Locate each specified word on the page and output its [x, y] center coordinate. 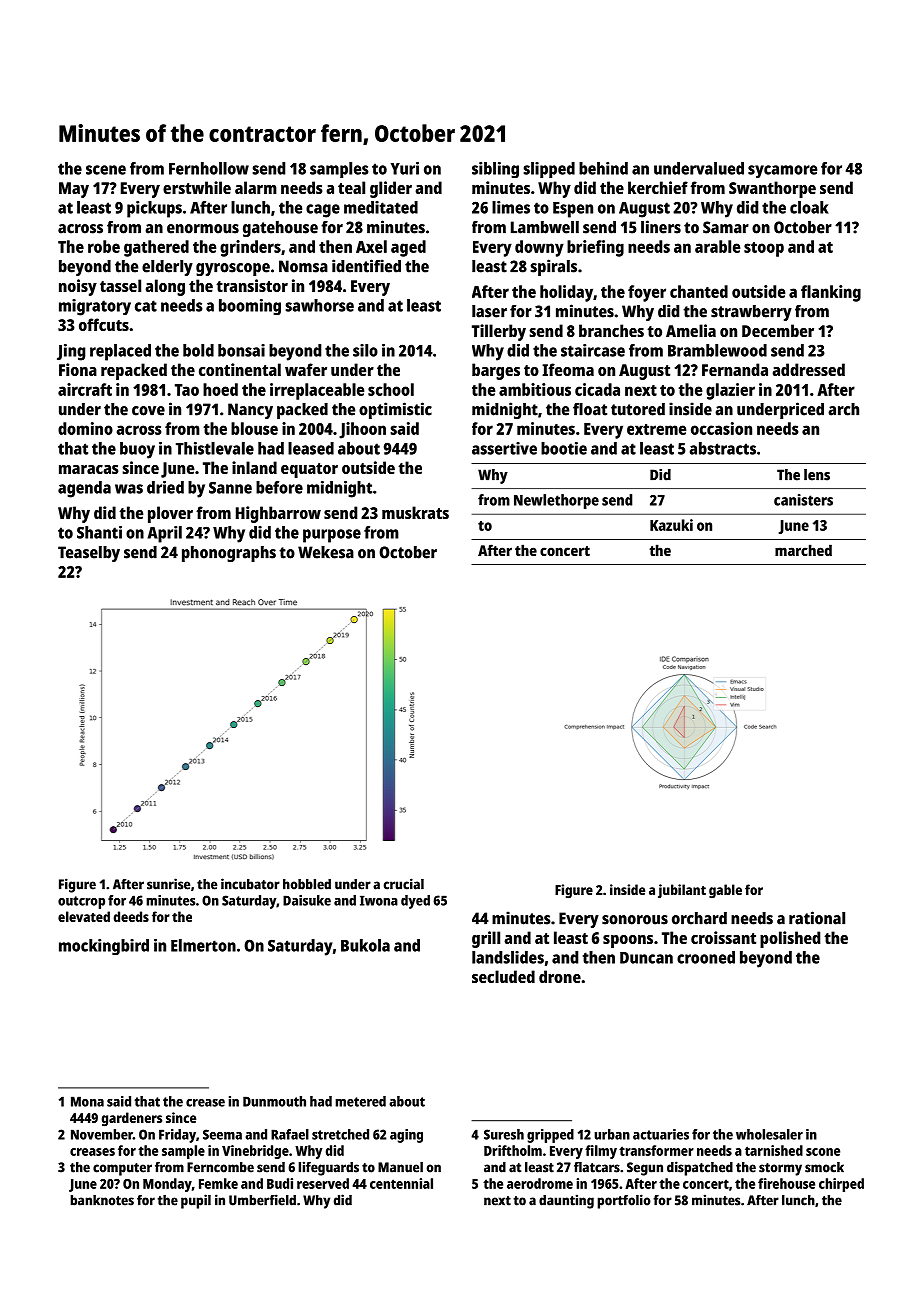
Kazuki [671, 525]
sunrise [168, 884]
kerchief [658, 187]
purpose [332, 536]
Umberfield [262, 1200]
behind [603, 168]
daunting [566, 1201]
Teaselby [89, 554]
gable [725, 891]
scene [106, 170]
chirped [841, 1185]
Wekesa [326, 552]
